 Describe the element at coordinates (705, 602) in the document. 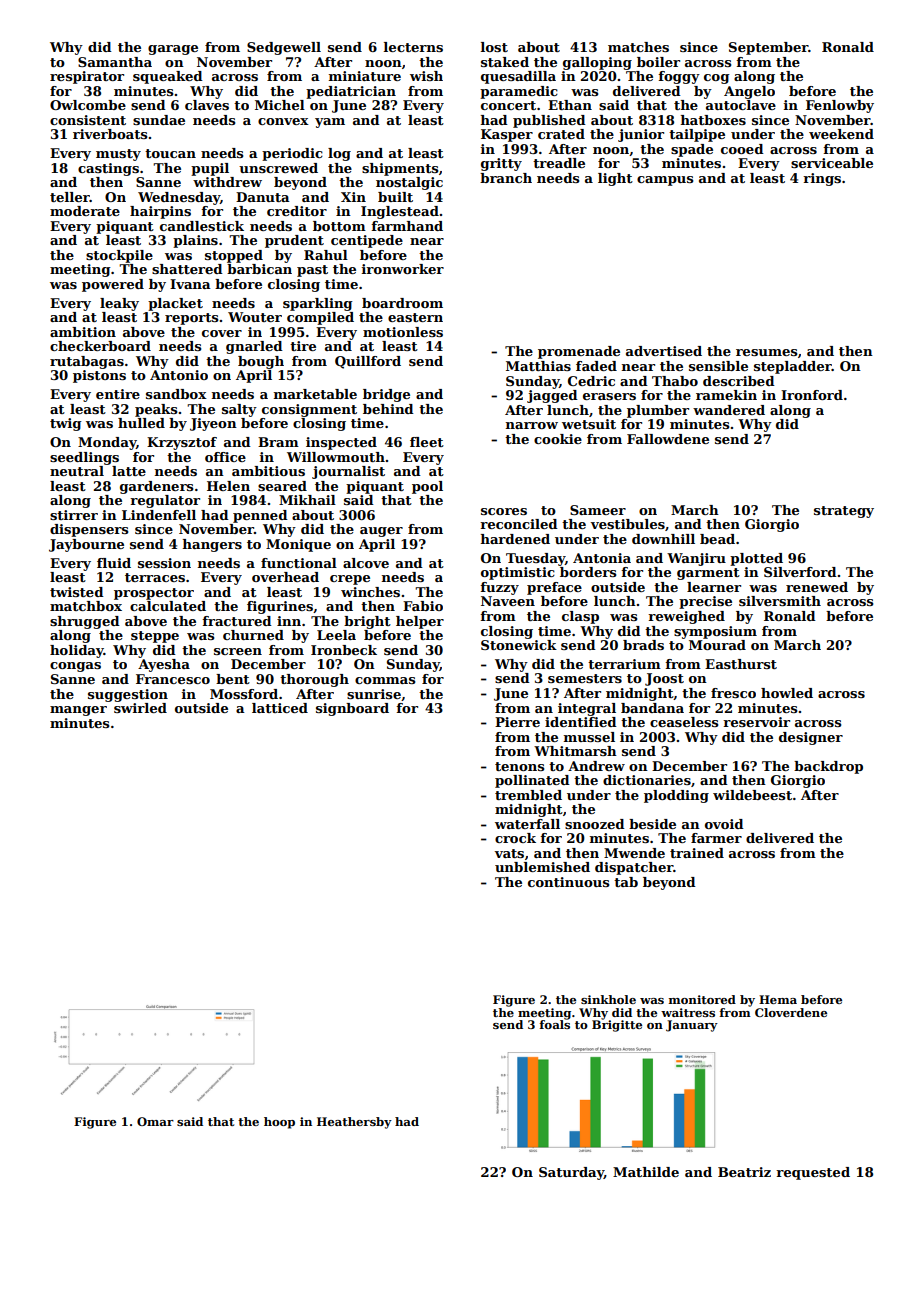

I see `precise` at that location.
